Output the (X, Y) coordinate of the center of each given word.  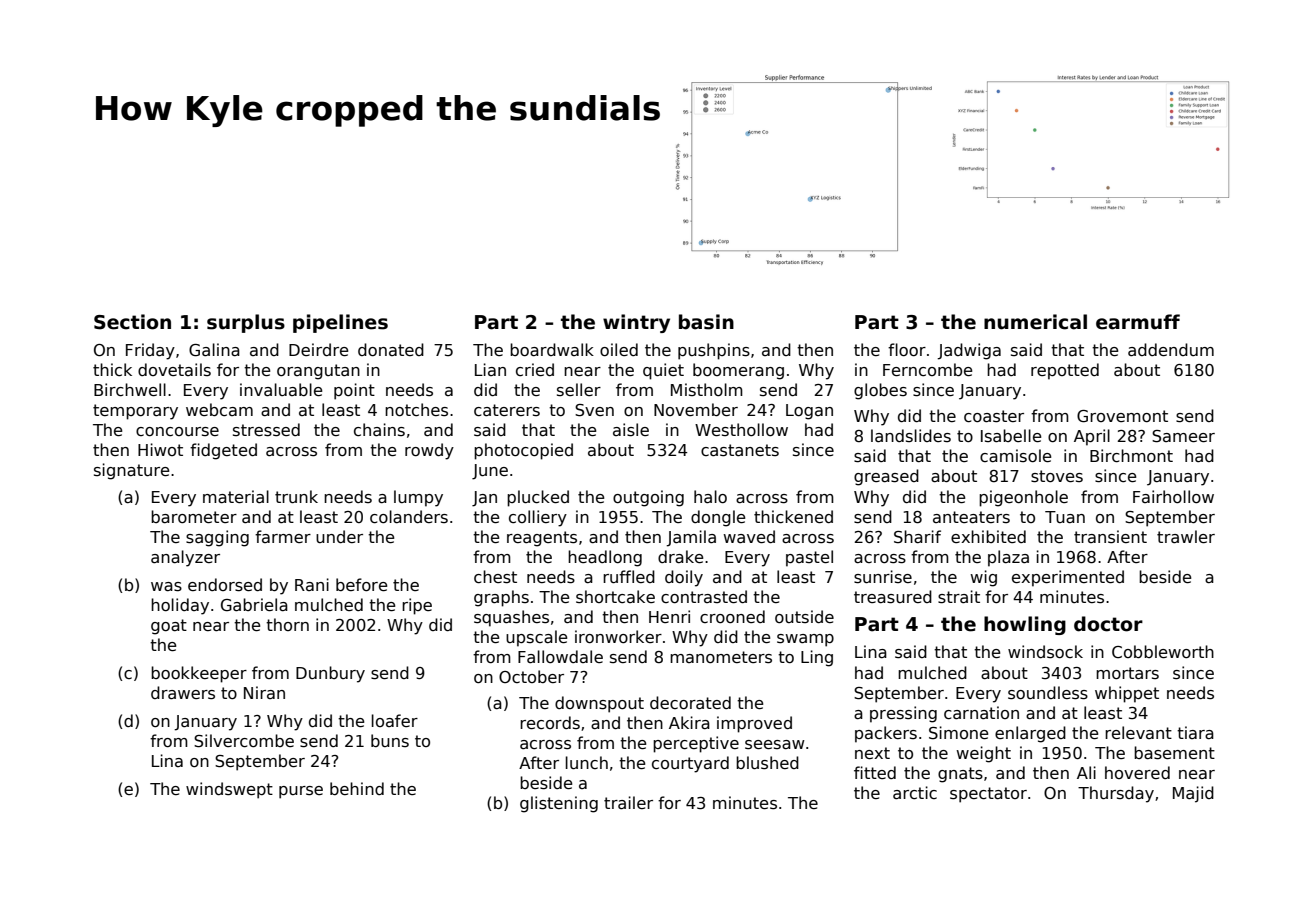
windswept (229, 790)
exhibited (988, 536)
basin (706, 322)
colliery (538, 518)
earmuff (1138, 322)
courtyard (690, 764)
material (236, 496)
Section (132, 322)
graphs (501, 598)
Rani (312, 584)
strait (959, 597)
